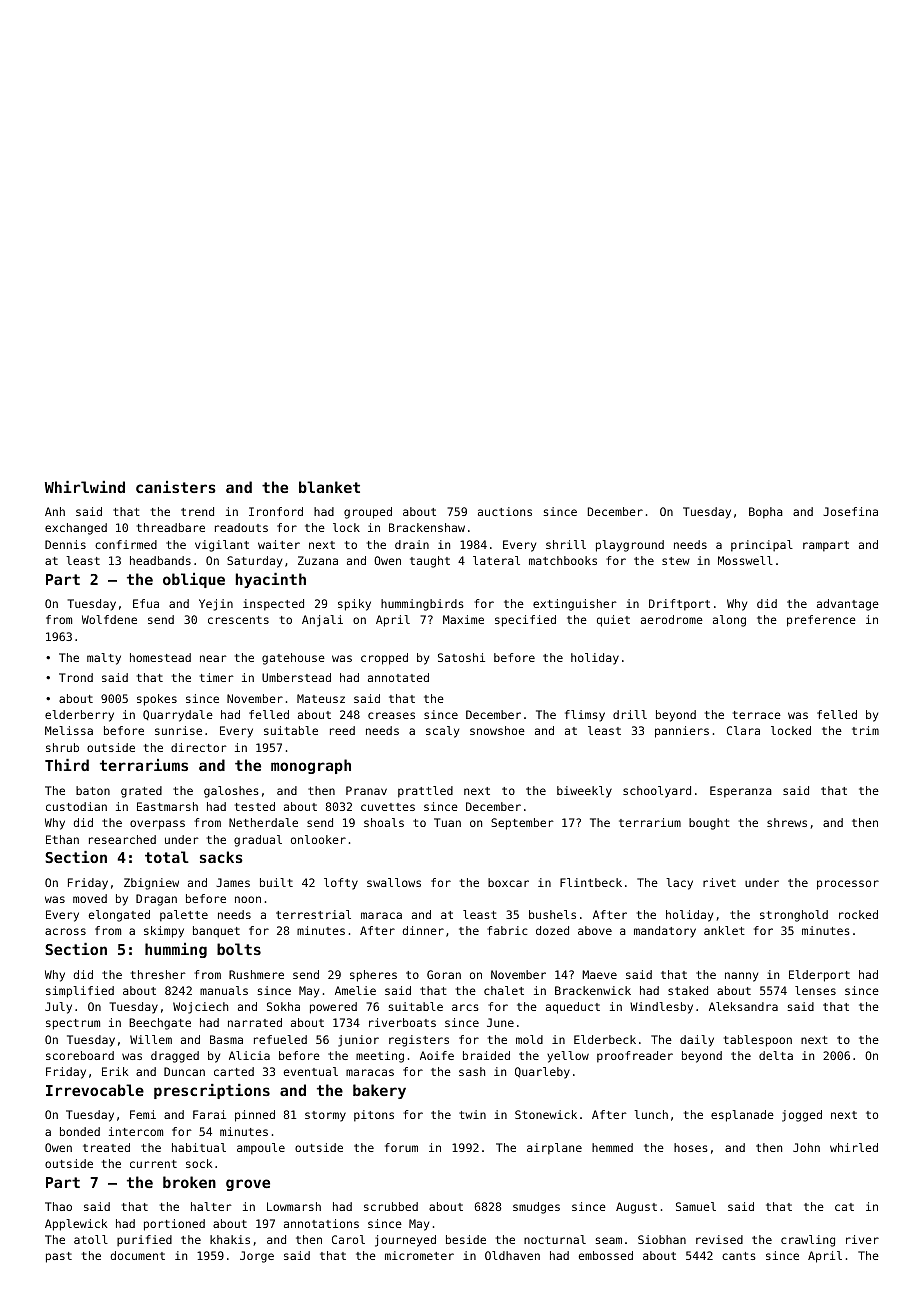  Describe the element at coordinates (465, 1007) in the screenshot. I see `arcs` at that location.
